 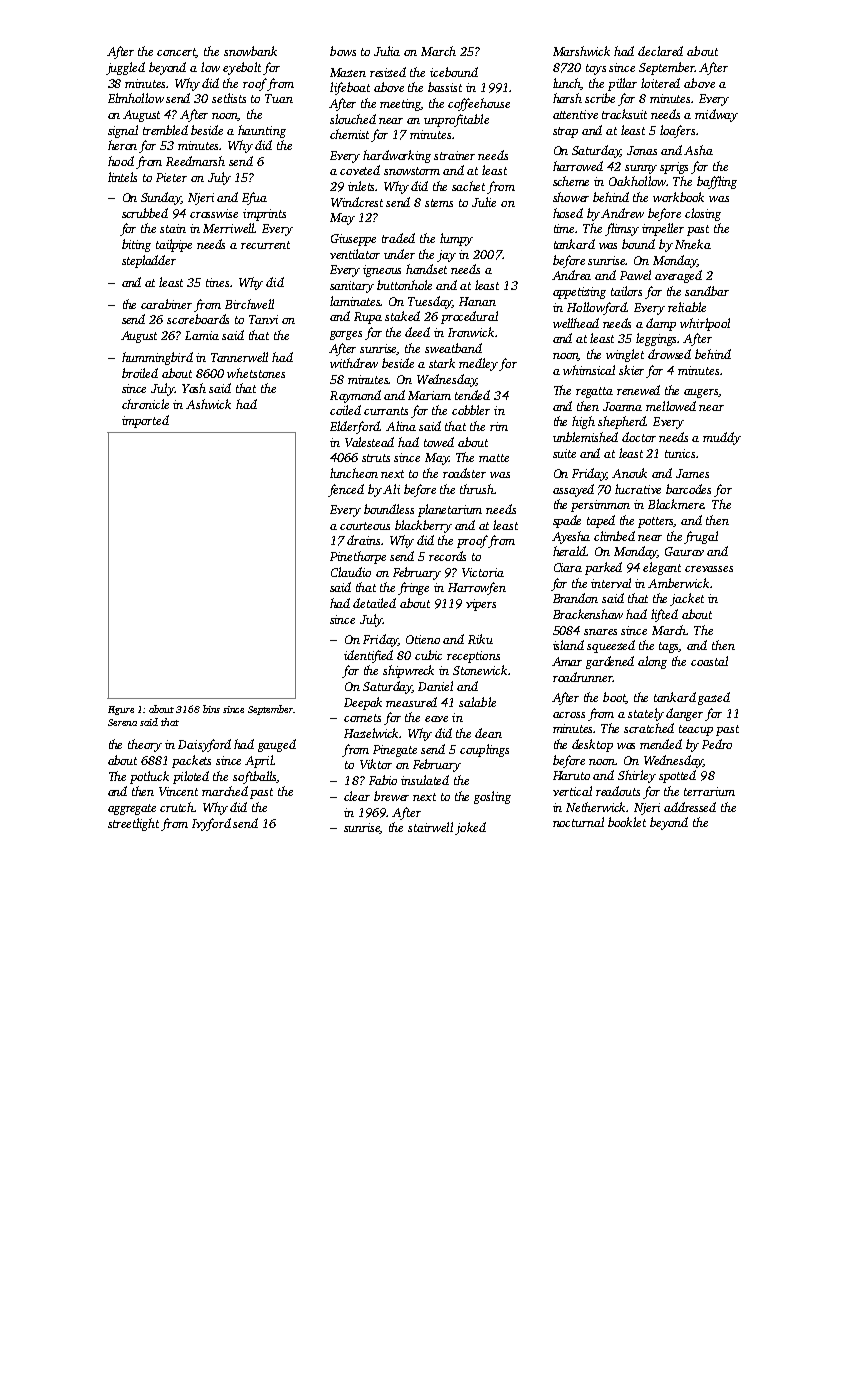 What do you see at coordinates (625, 355) in the image?
I see `winglet` at bounding box center [625, 355].
